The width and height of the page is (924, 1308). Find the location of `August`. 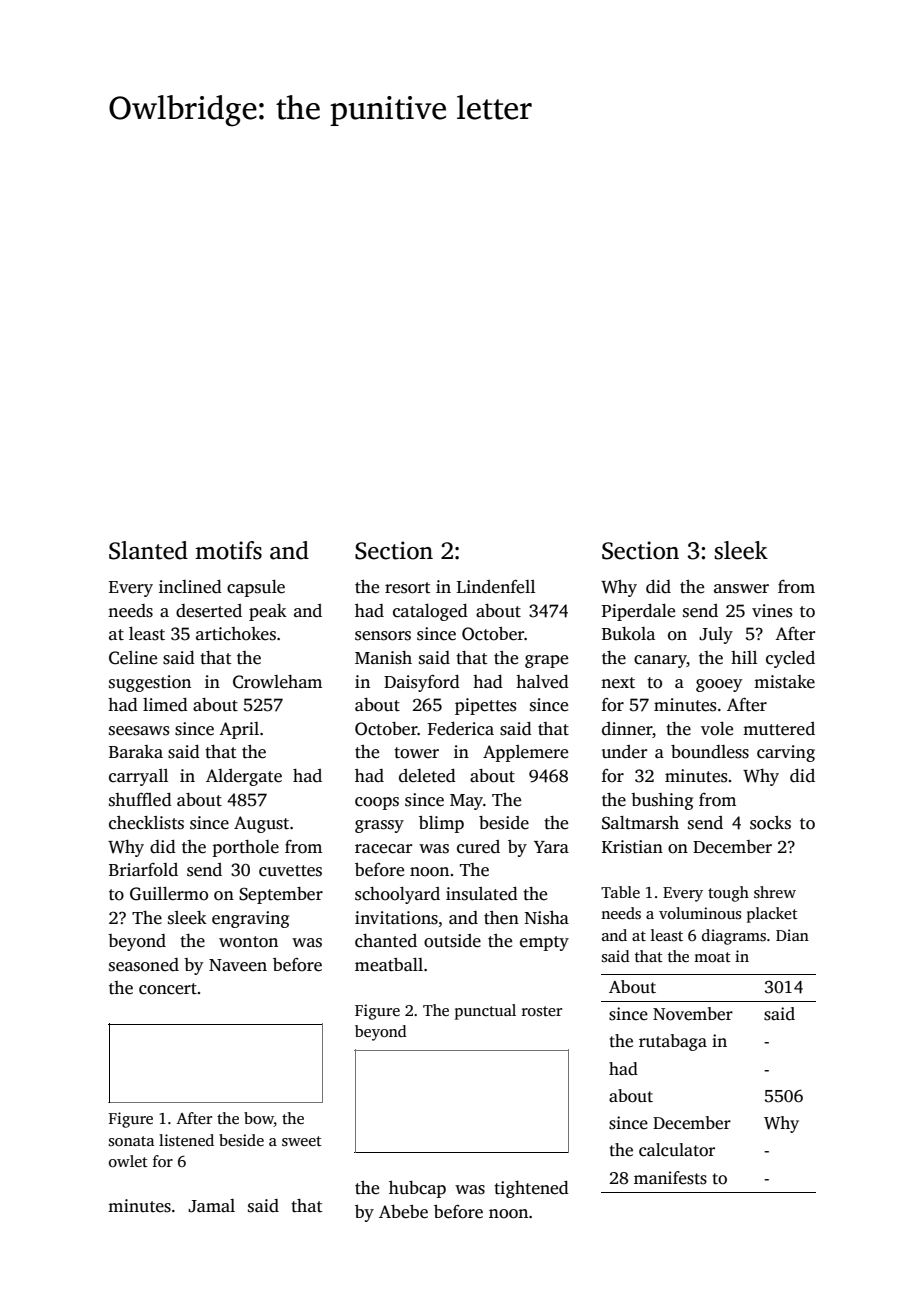

August is located at coordinates (261, 824).
